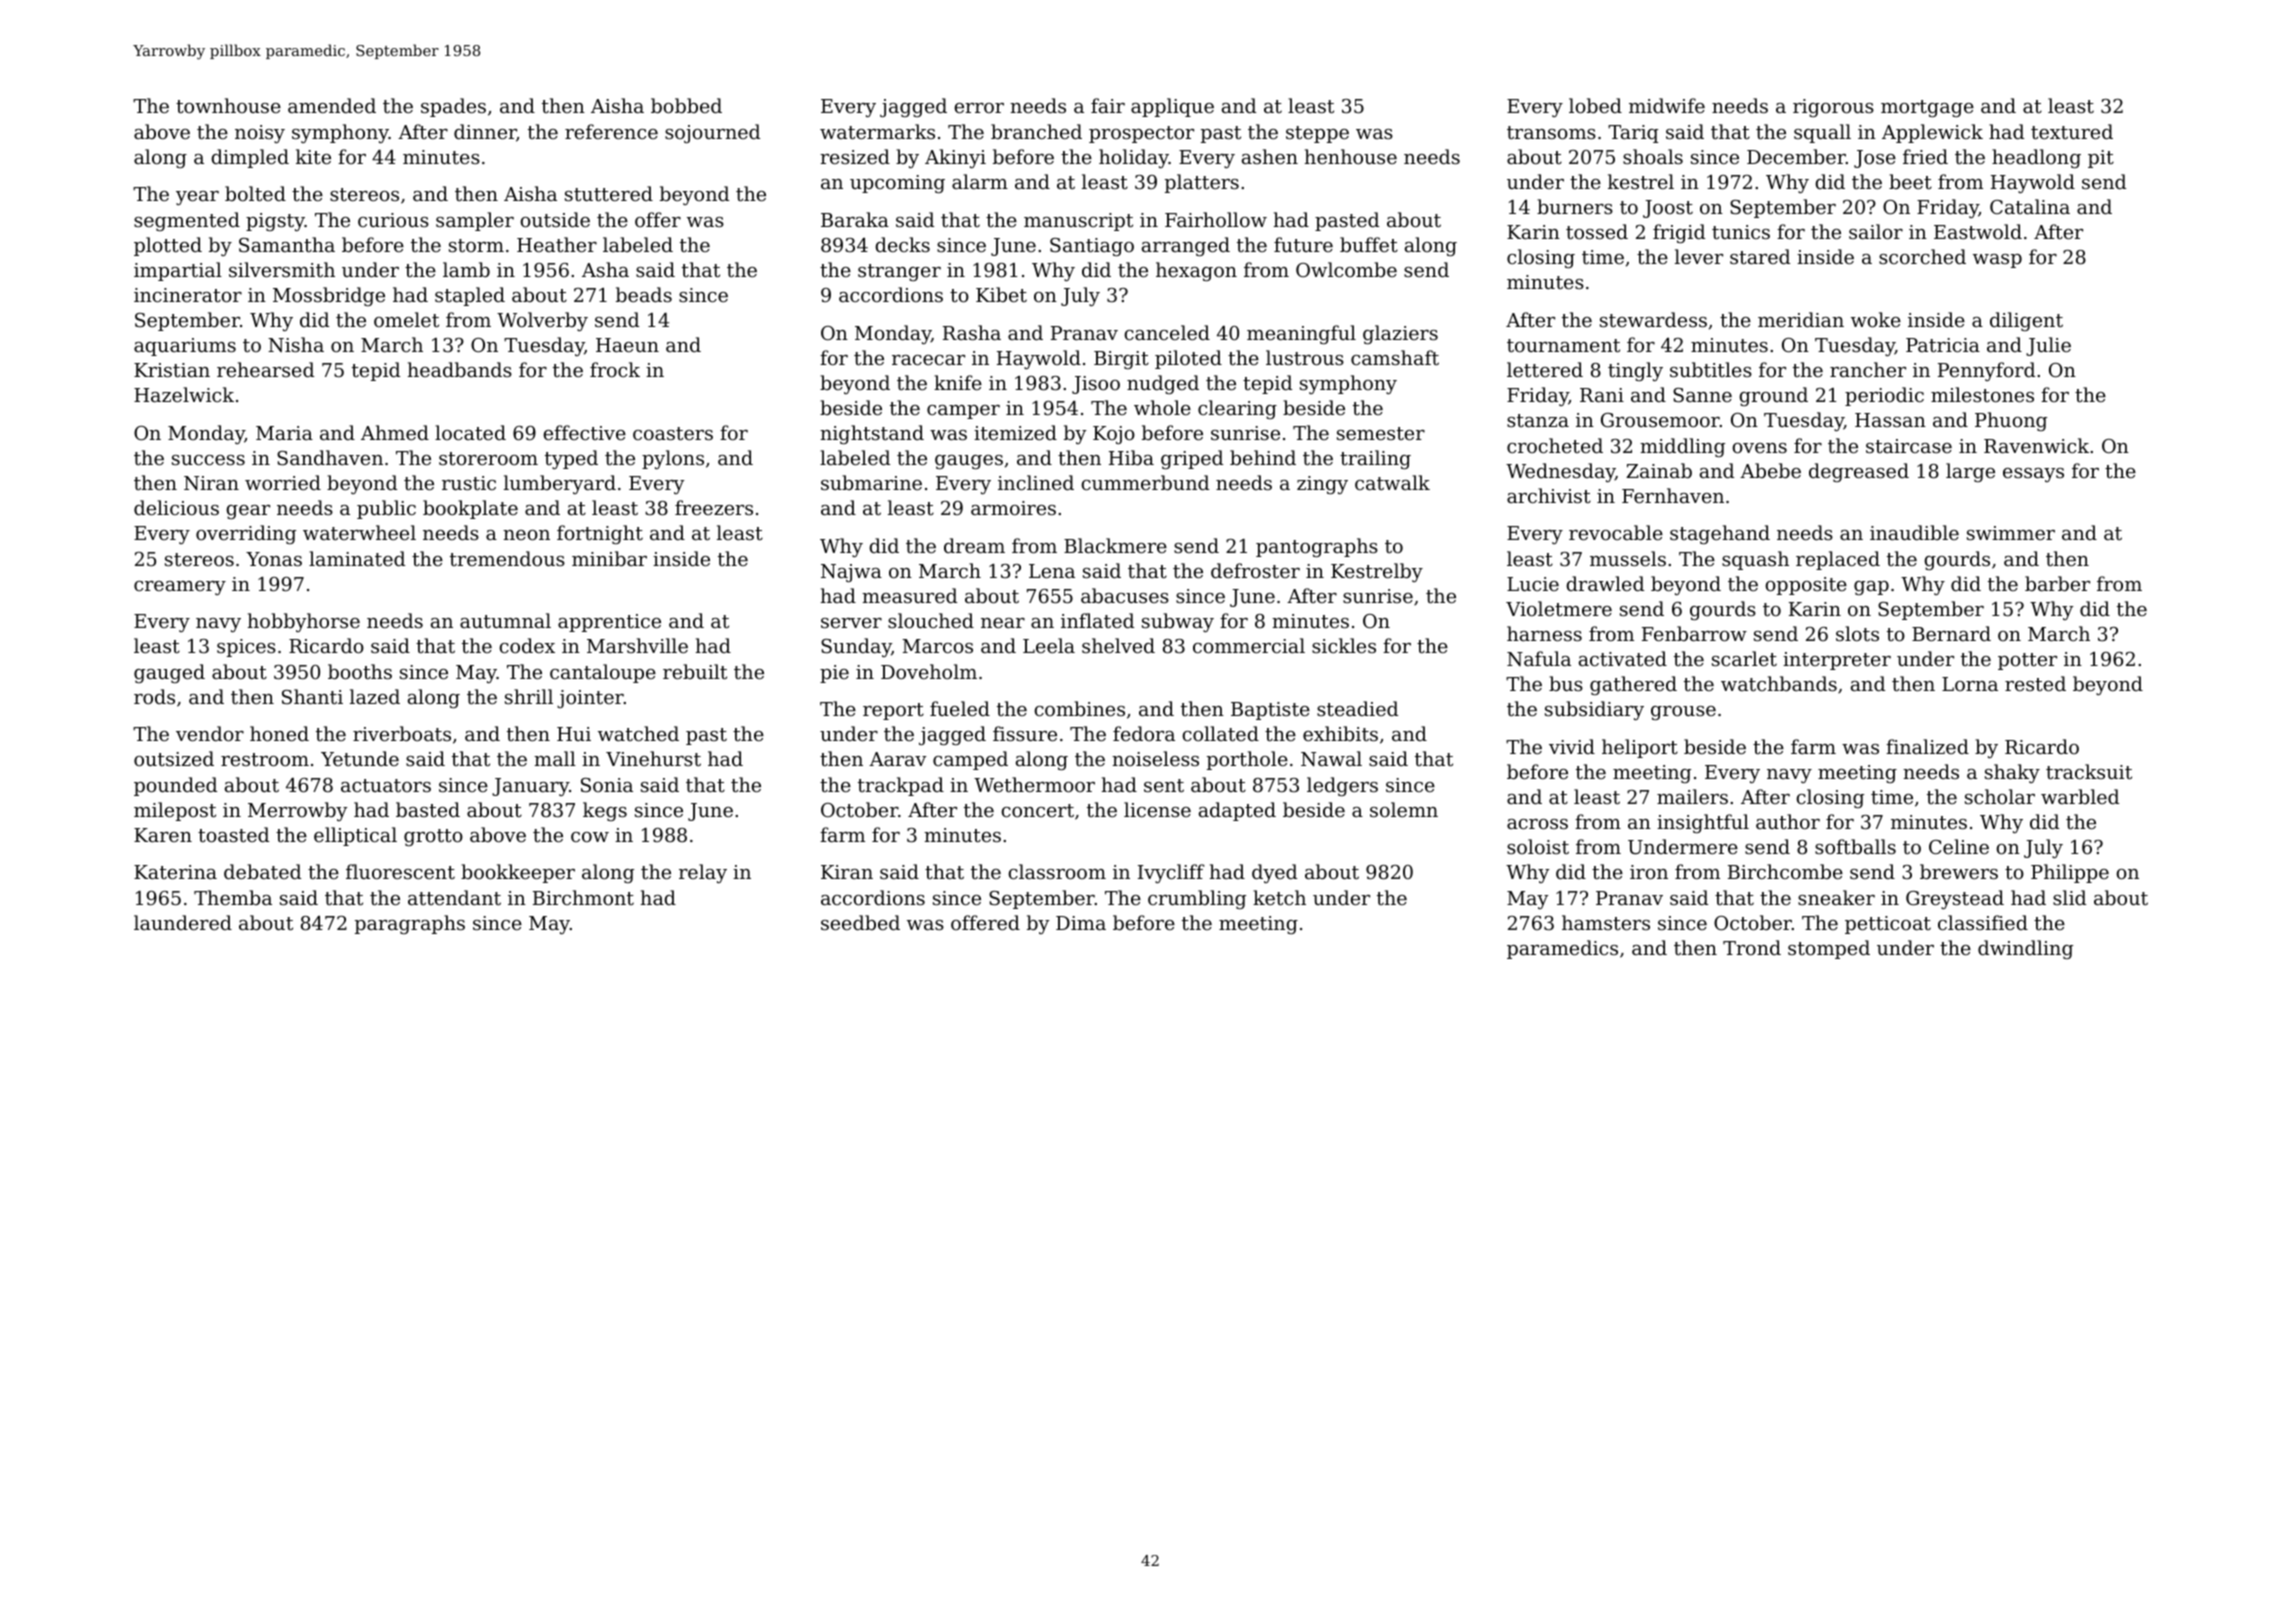 The image size is (2282, 1614). What do you see at coordinates (1595, 105) in the screenshot?
I see `lobed` at bounding box center [1595, 105].
